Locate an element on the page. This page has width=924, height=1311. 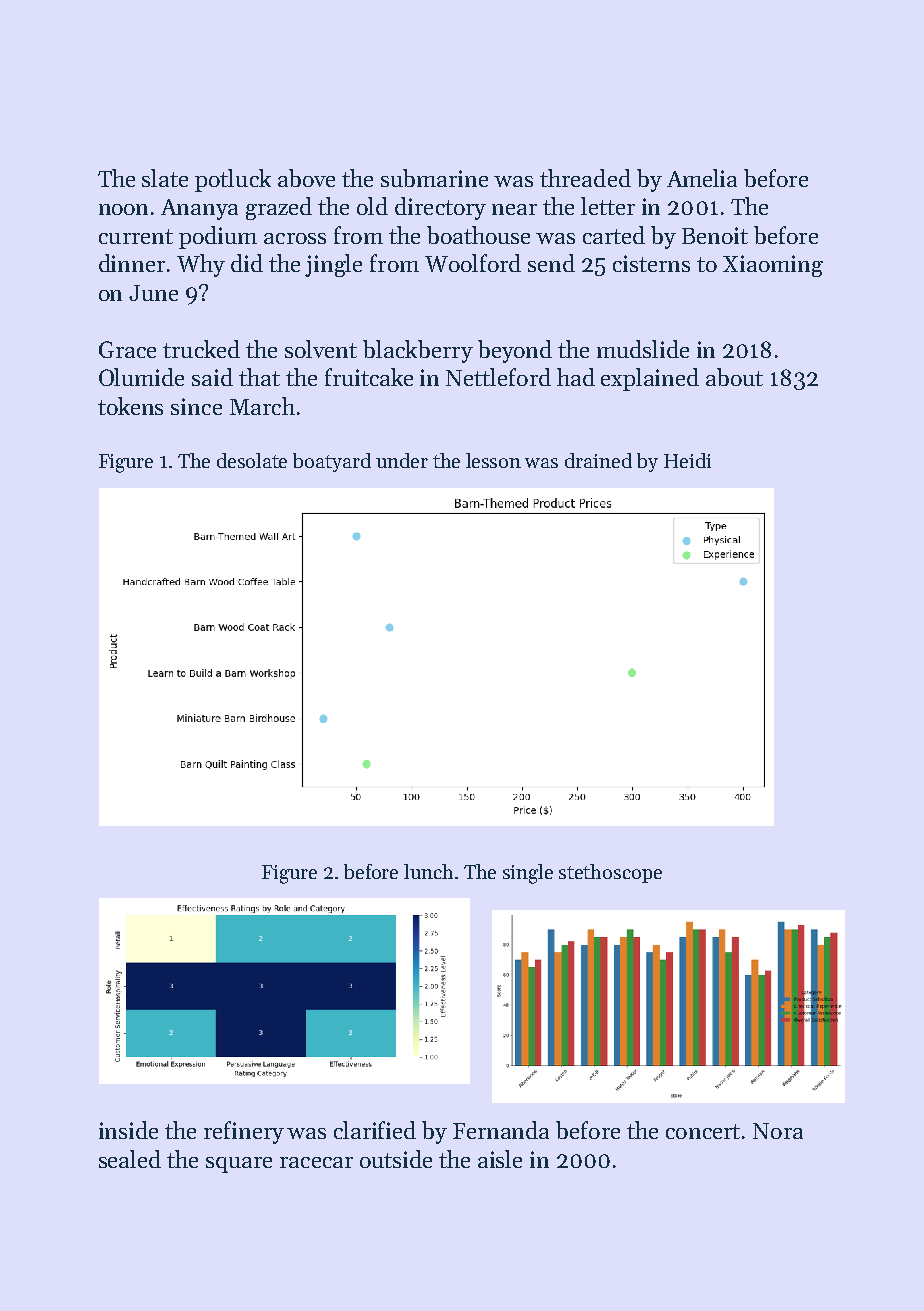
Heidi is located at coordinates (687, 460).
